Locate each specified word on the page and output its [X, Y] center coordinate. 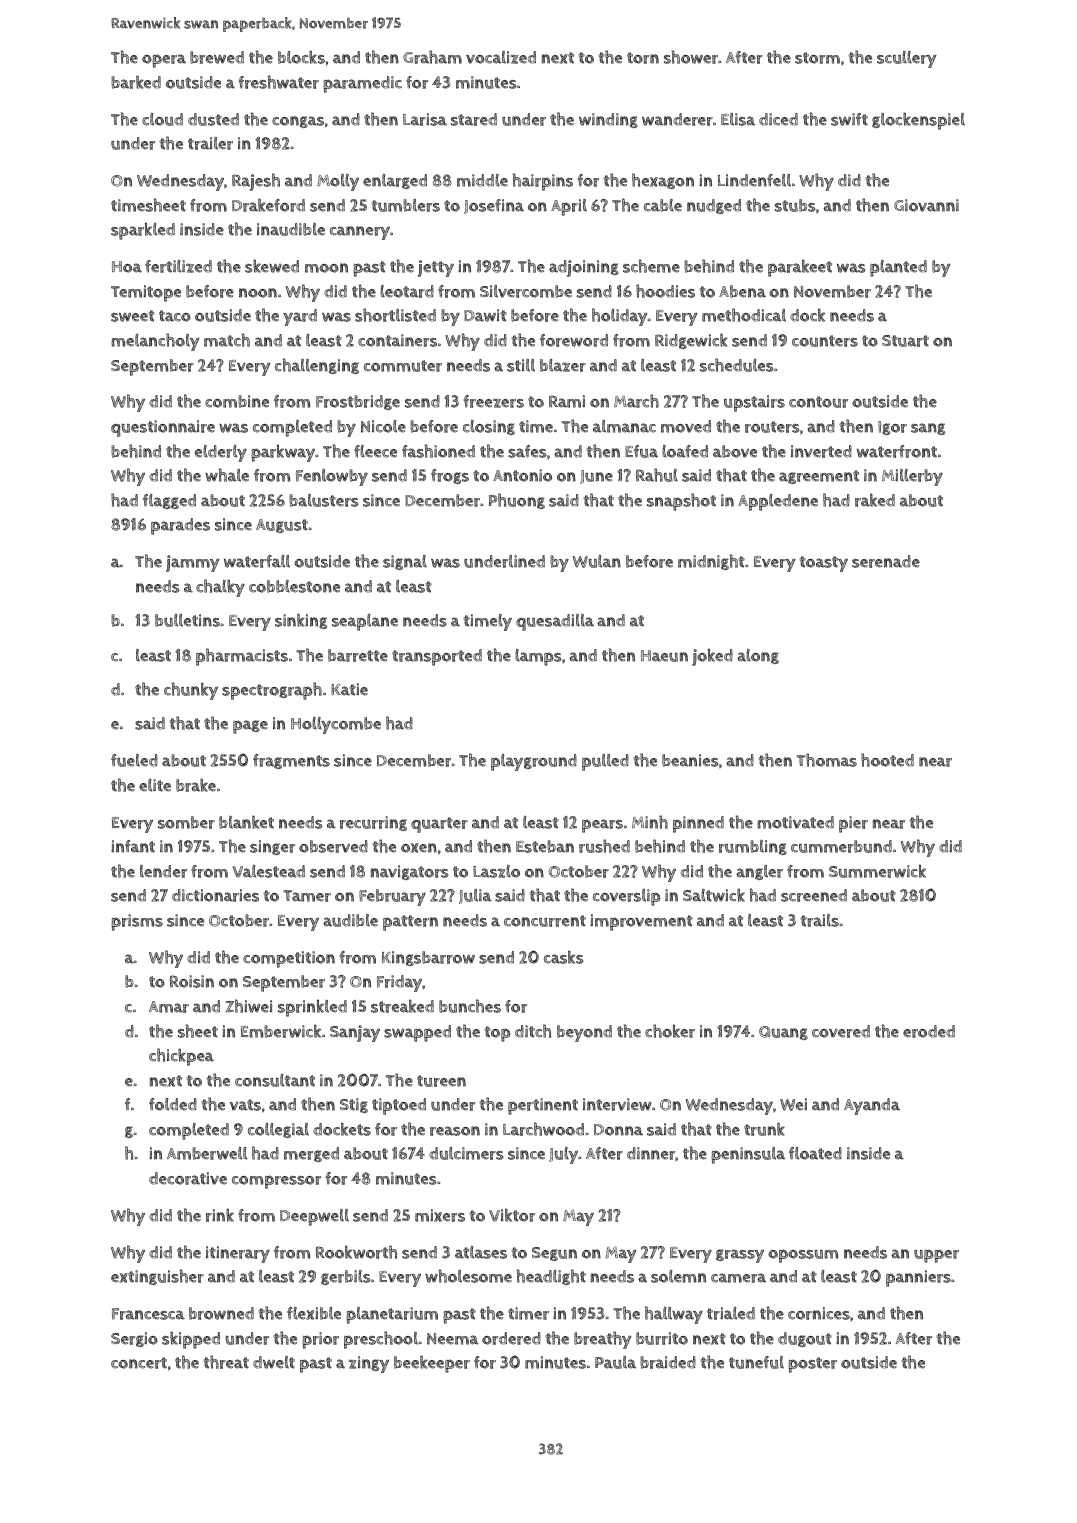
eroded [929, 1031]
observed [333, 846]
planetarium [392, 1315]
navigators [409, 872]
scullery [907, 59]
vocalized [501, 57]
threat [226, 1362]
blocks [301, 57]
